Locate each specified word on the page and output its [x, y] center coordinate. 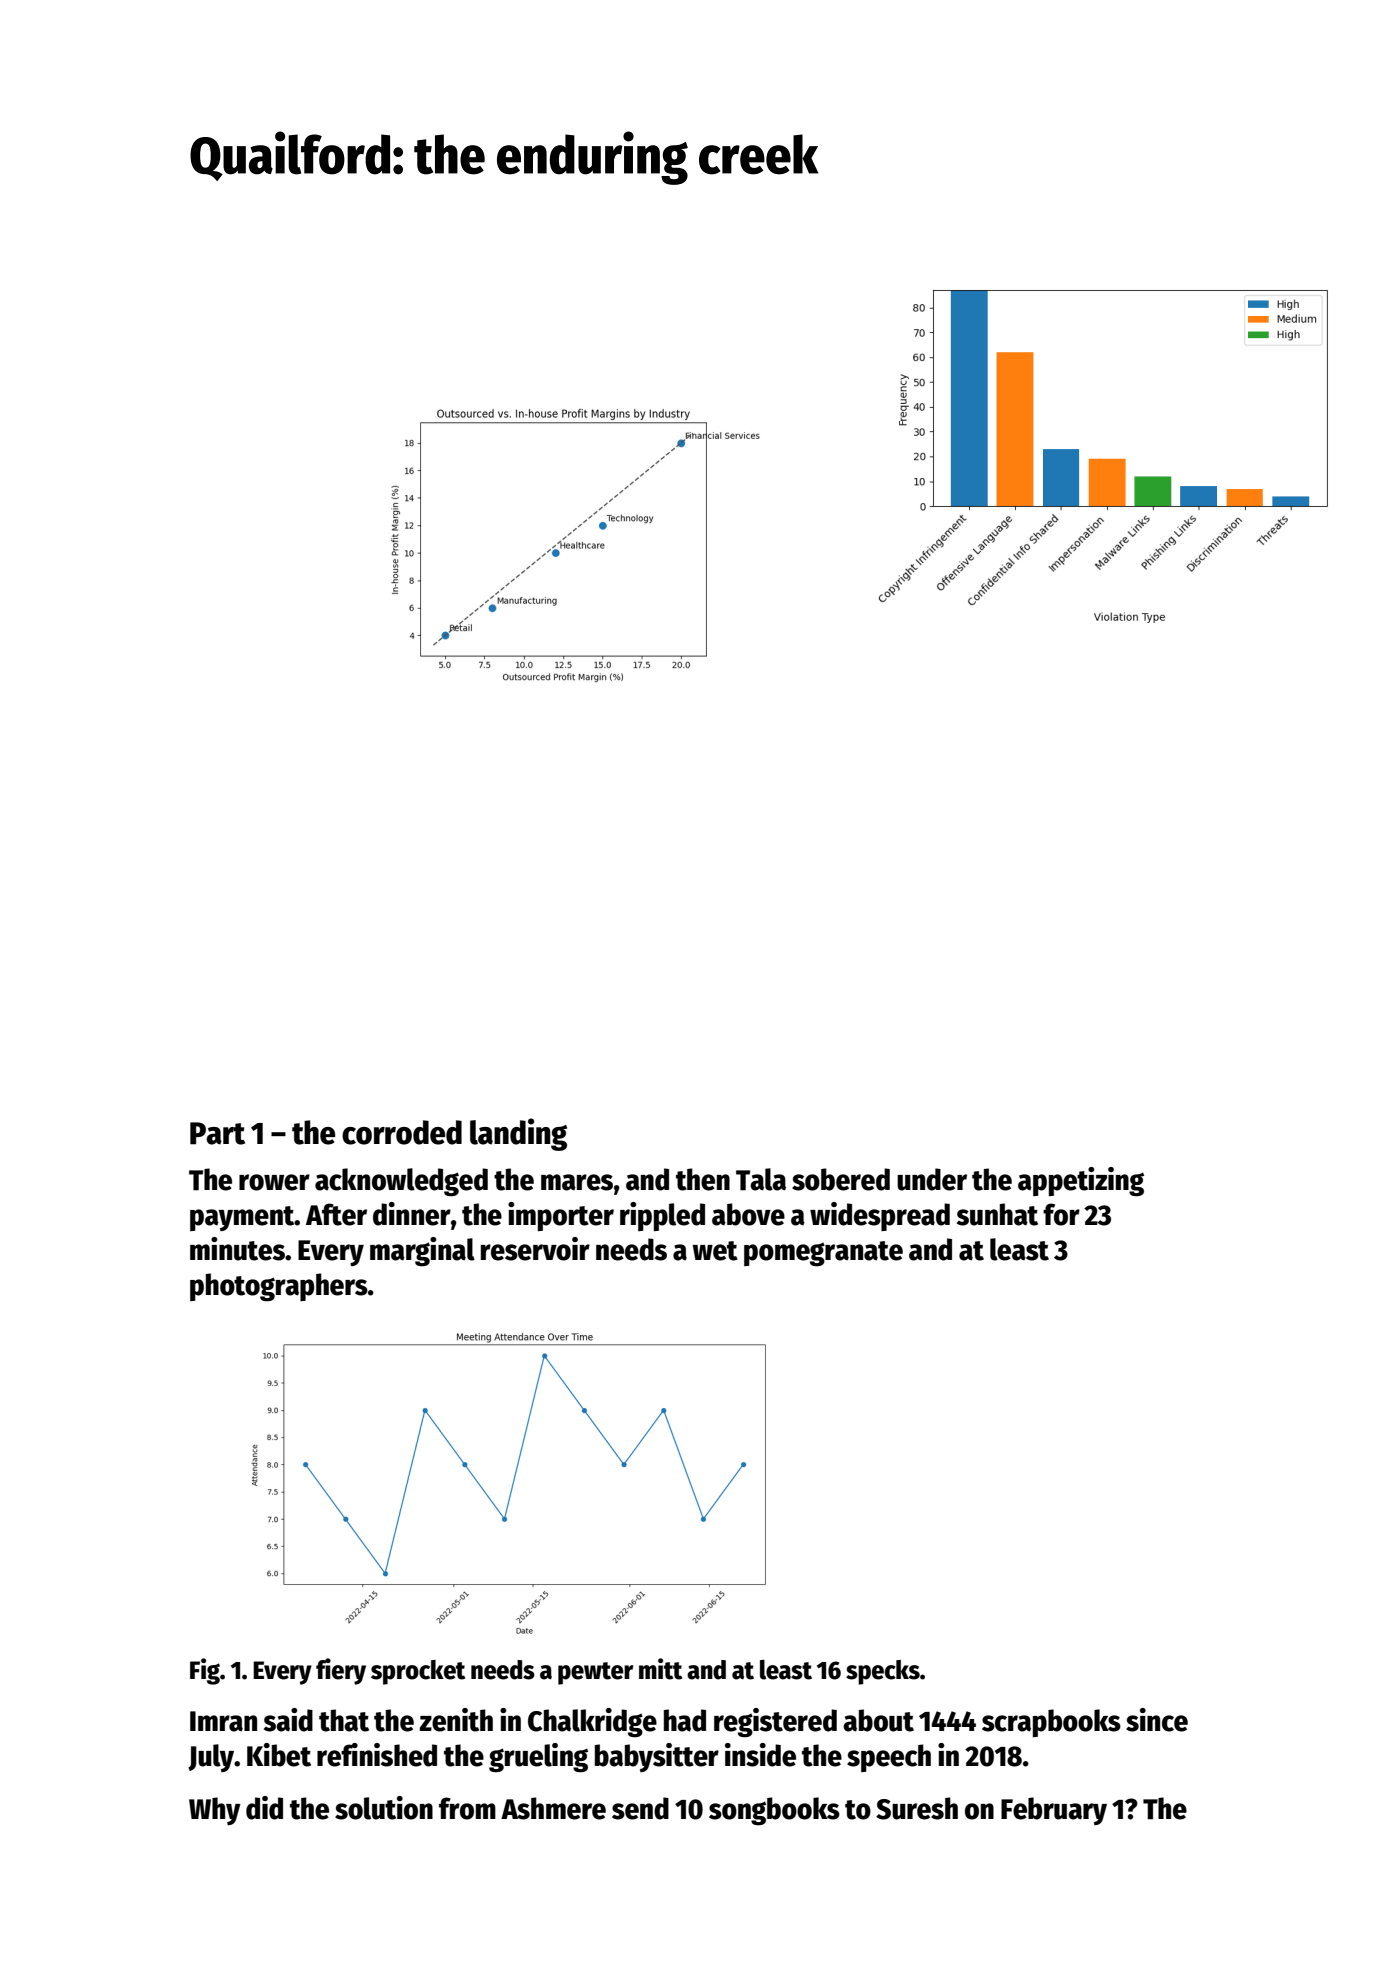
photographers [279, 1287]
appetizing [1081, 1182]
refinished [377, 1755]
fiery [341, 1671]
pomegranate [823, 1254]
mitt [660, 1669]
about [878, 1720]
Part [217, 1133]
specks [883, 1672]
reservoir [535, 1249]
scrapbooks [1051, 1723]
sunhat [997, 1214]
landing [518, 1134]
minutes [237, 1249]
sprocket [418, 1672]
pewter [595, 1673]
